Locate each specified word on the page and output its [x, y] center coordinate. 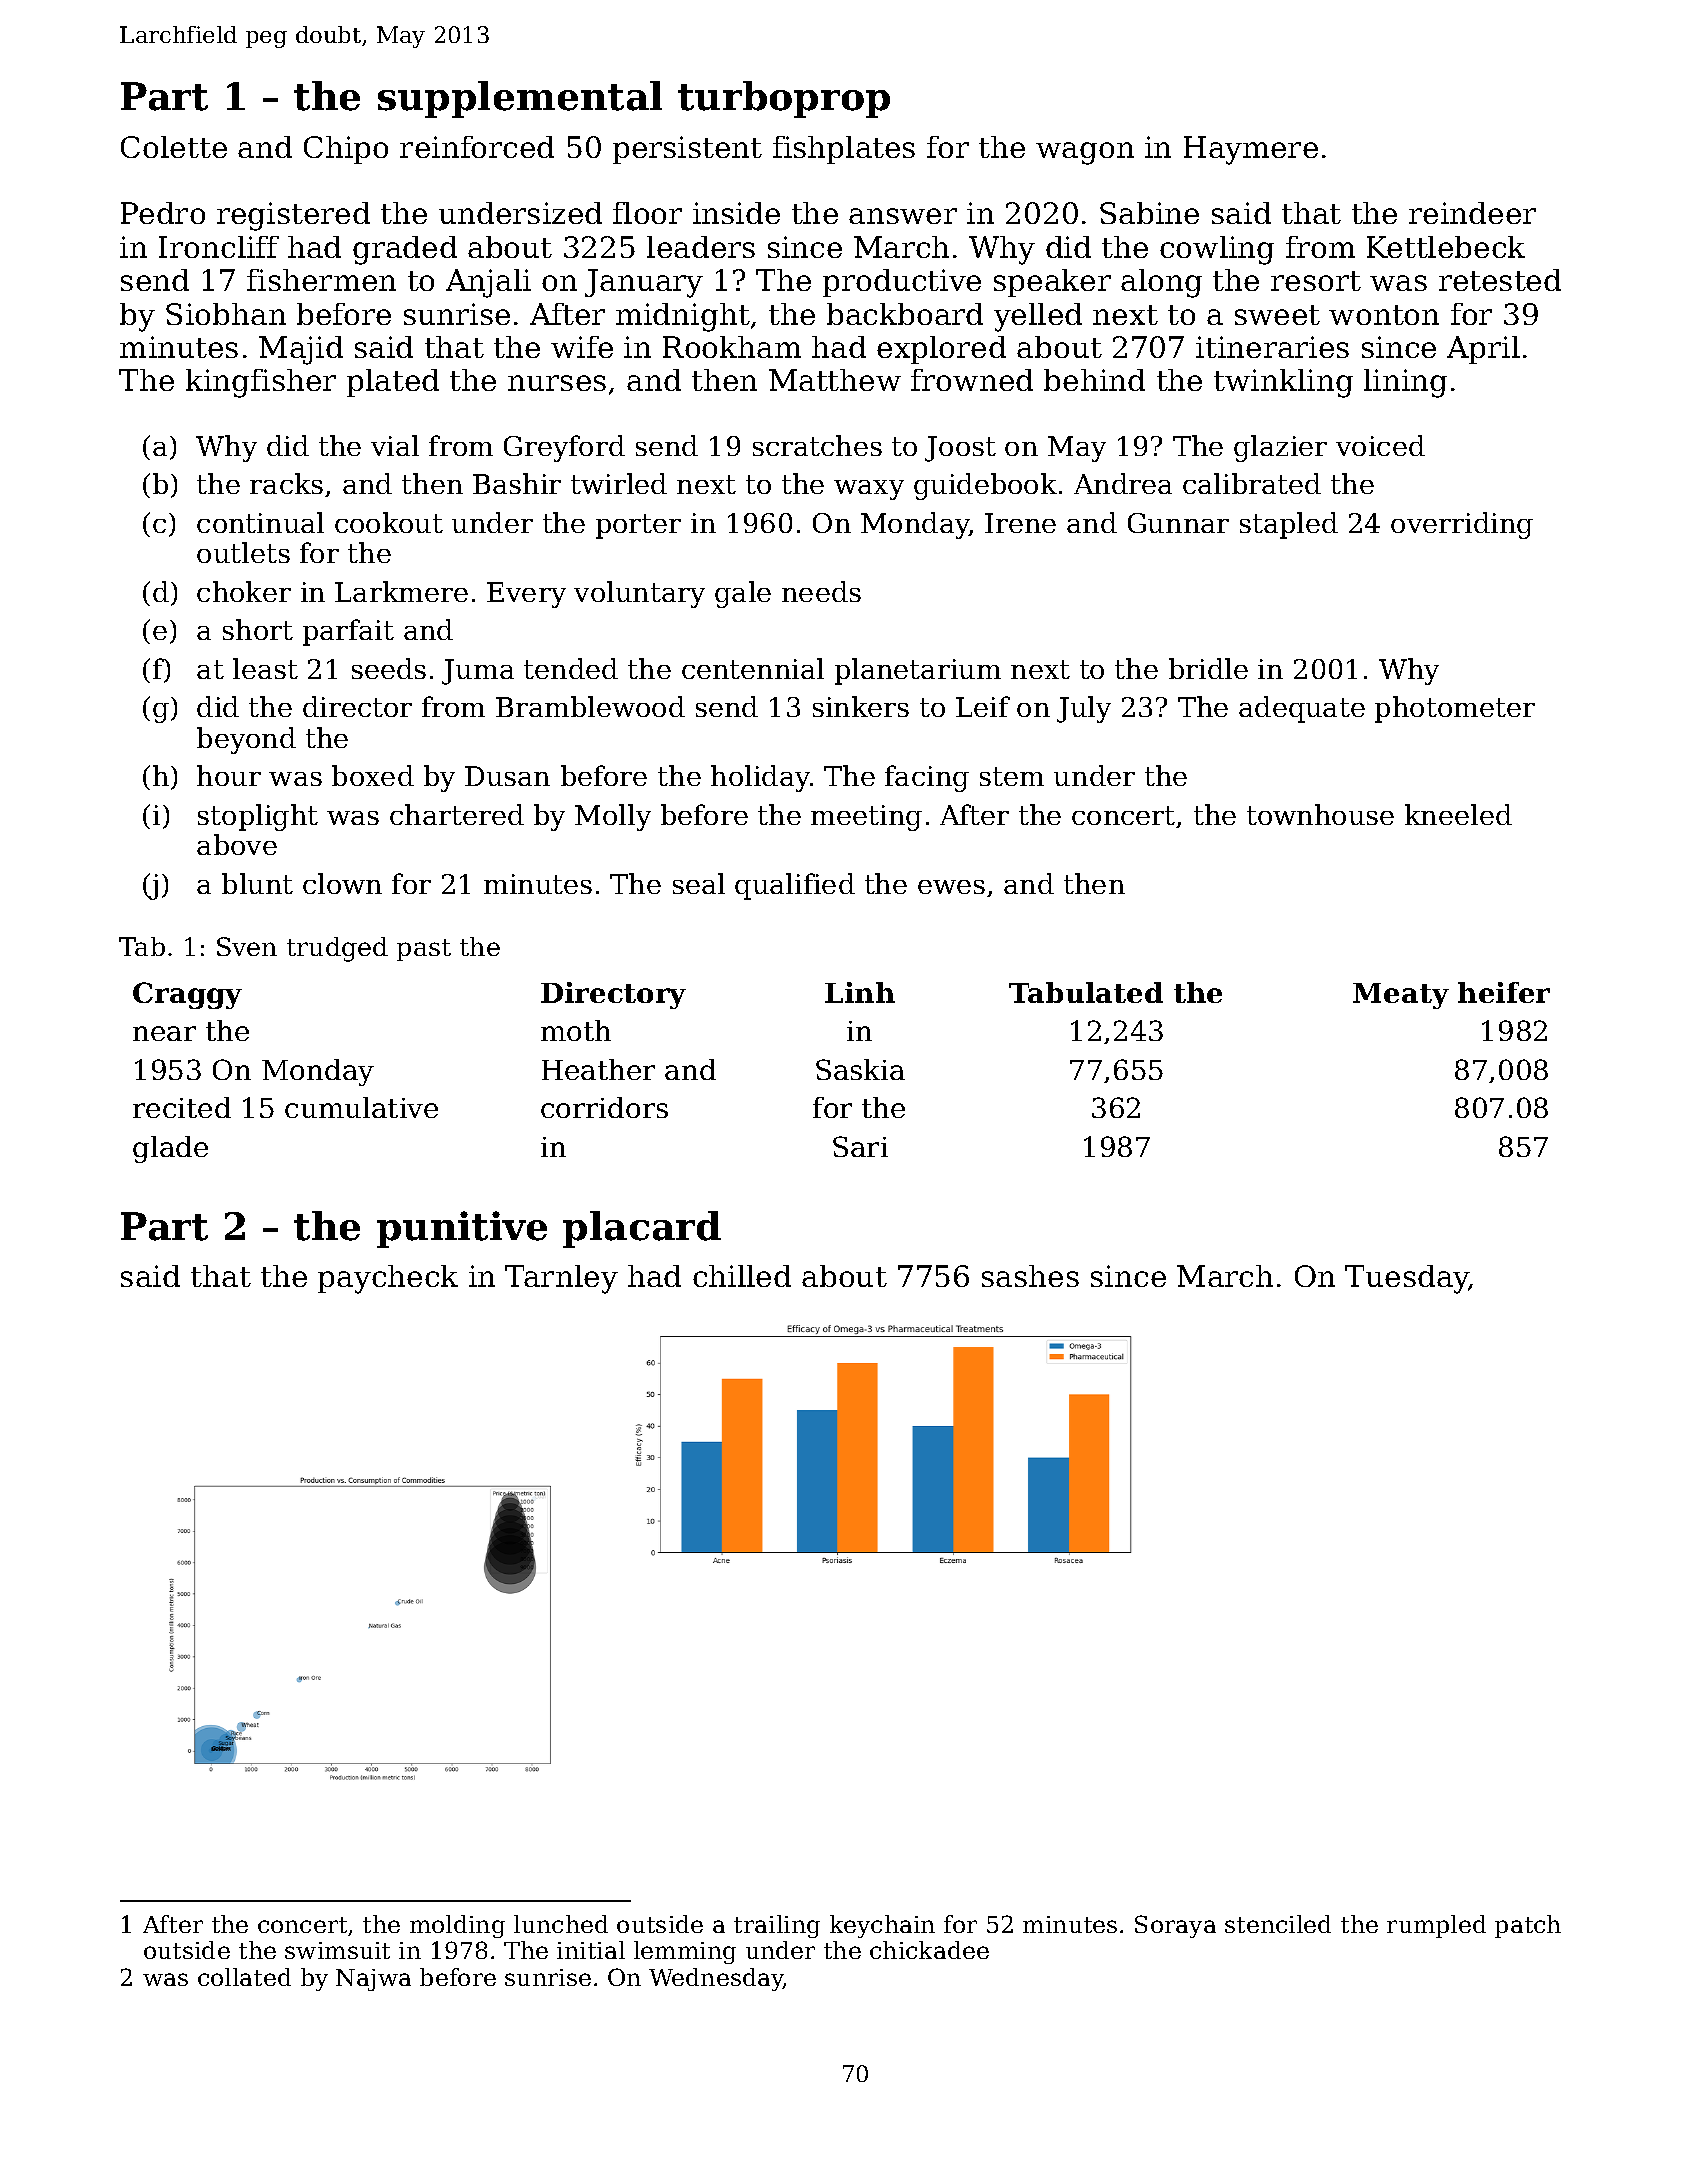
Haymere [1251, 150]
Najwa [373, 1980]
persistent [687, 150]
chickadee [929, 1950]
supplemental [520, 99]
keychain [882, 1926]
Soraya [1175, 1926]
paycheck [388, 1279]
